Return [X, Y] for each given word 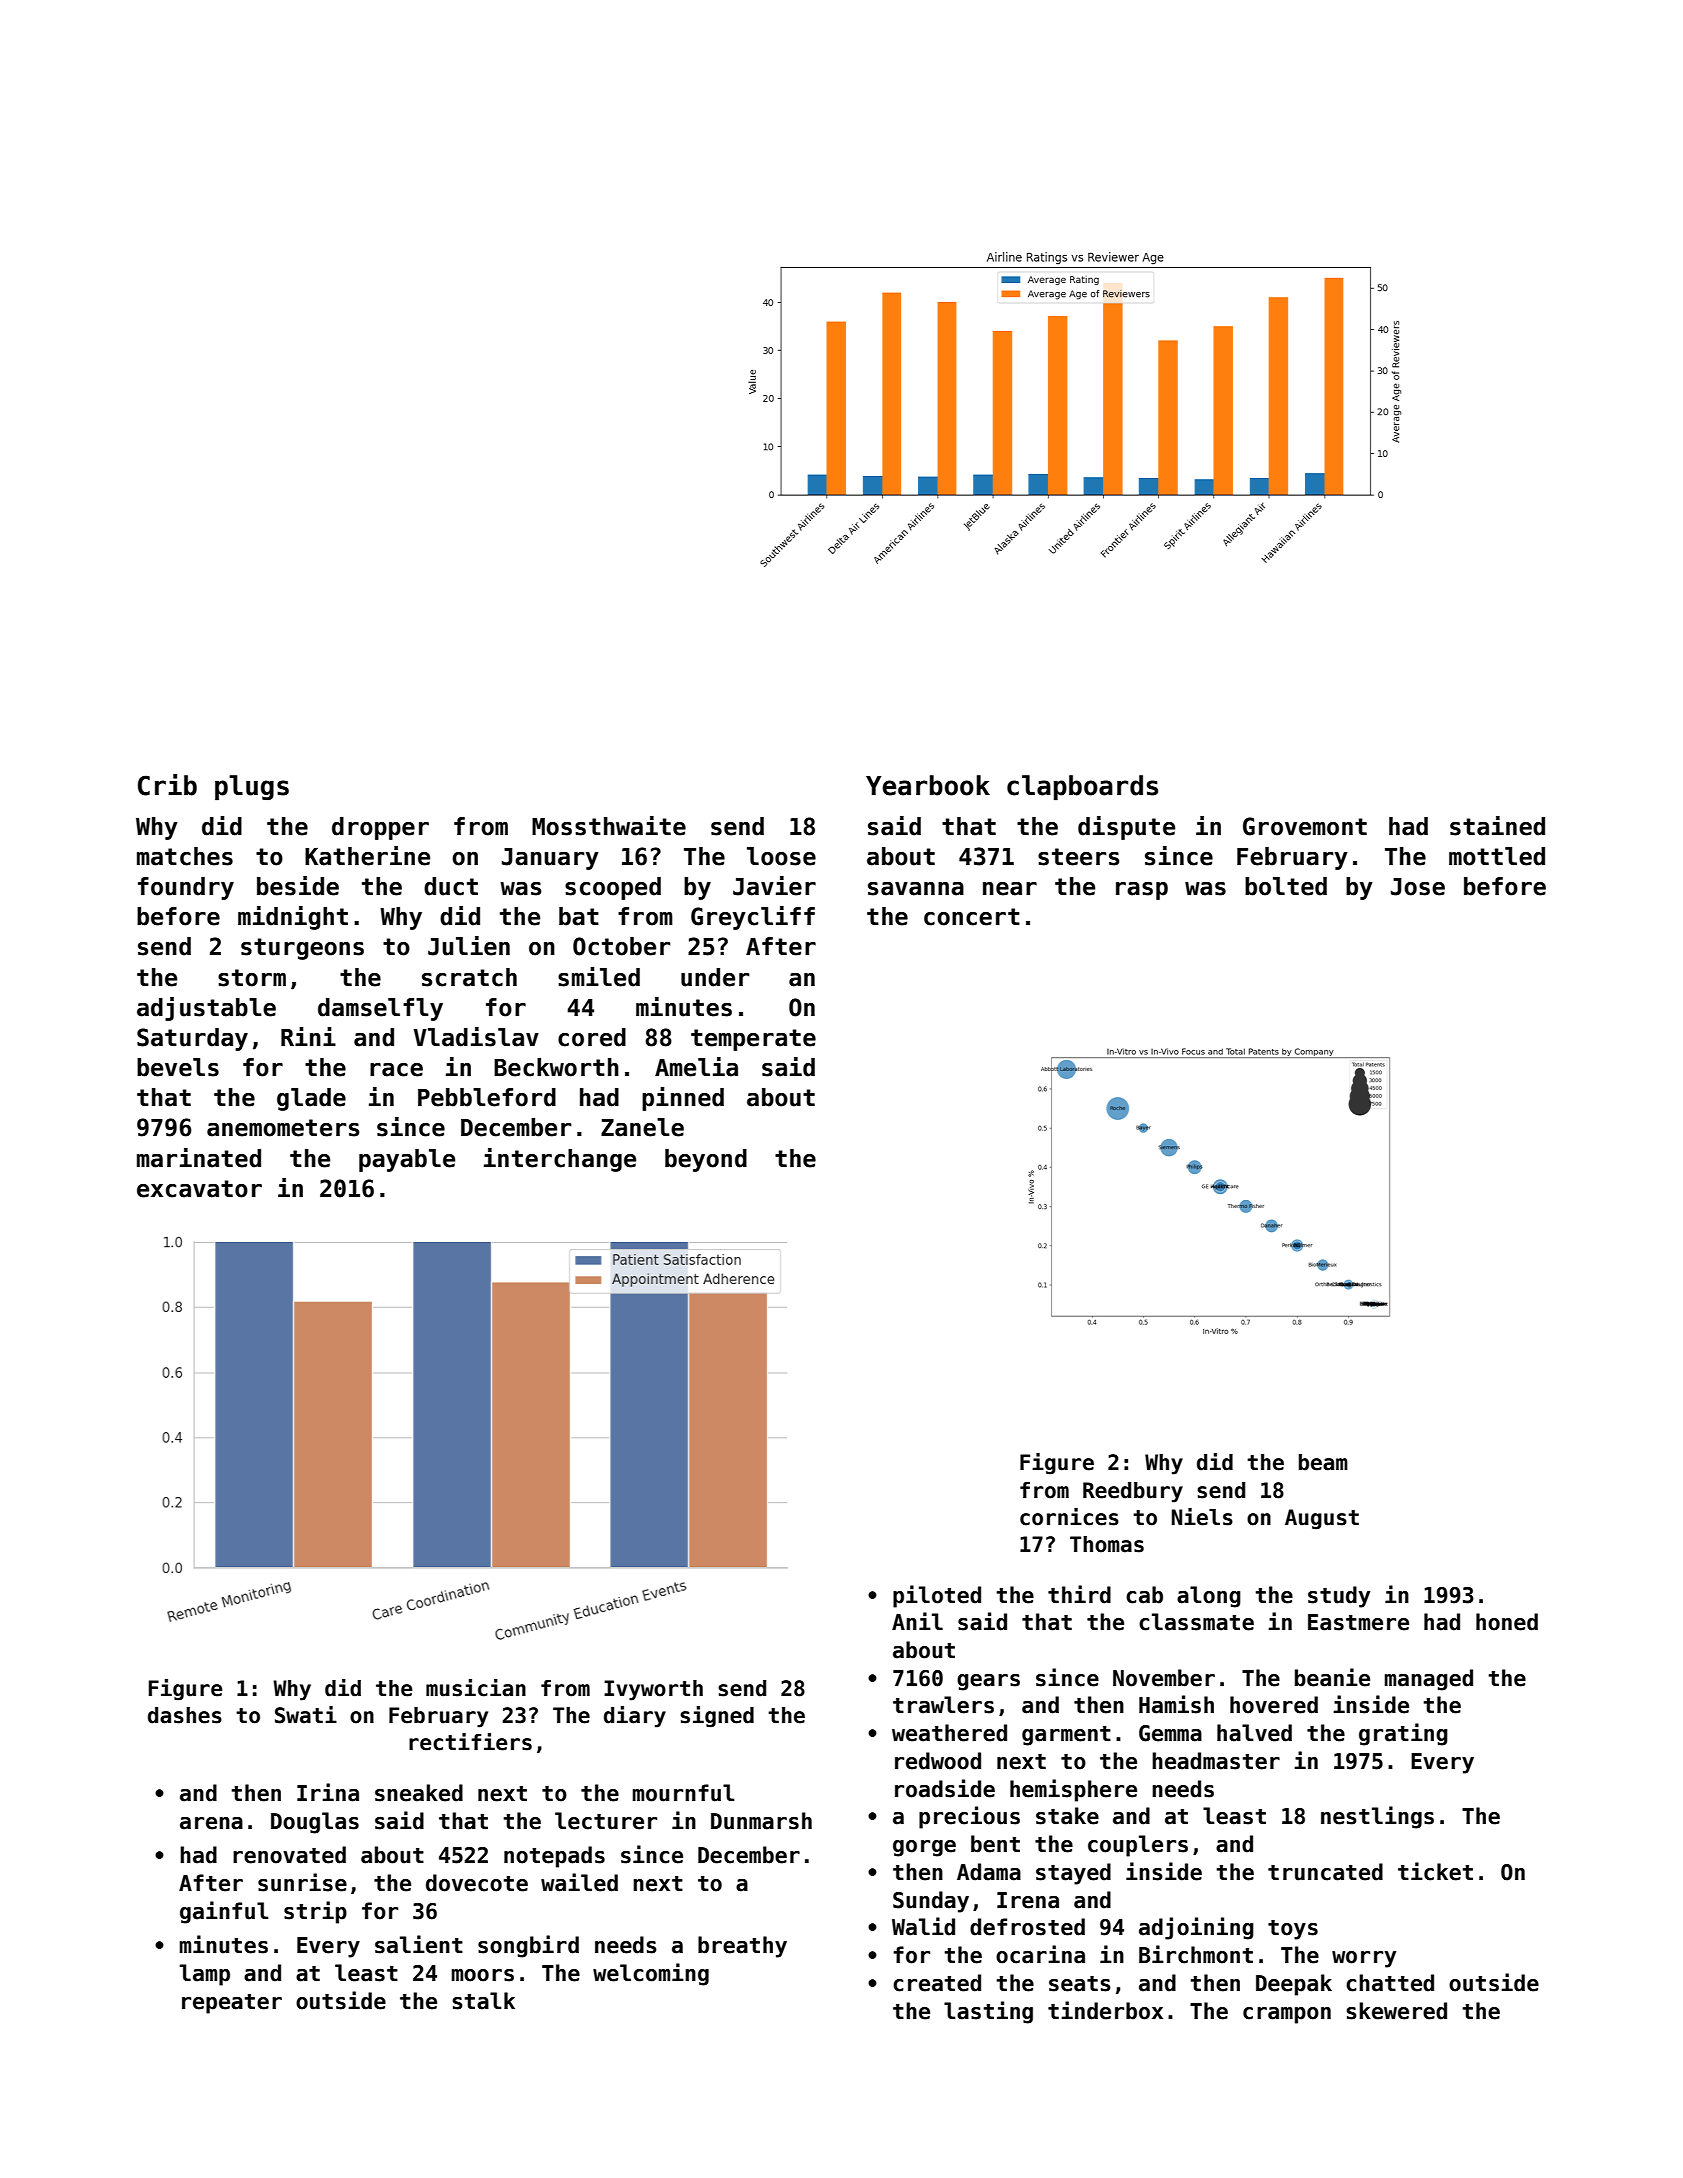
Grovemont [1305, 826]
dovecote [477, 1883]
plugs [252, 788]
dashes [185, 1715]
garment [1066, 1736]
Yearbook [928, 785]
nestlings [1377, 1817]
